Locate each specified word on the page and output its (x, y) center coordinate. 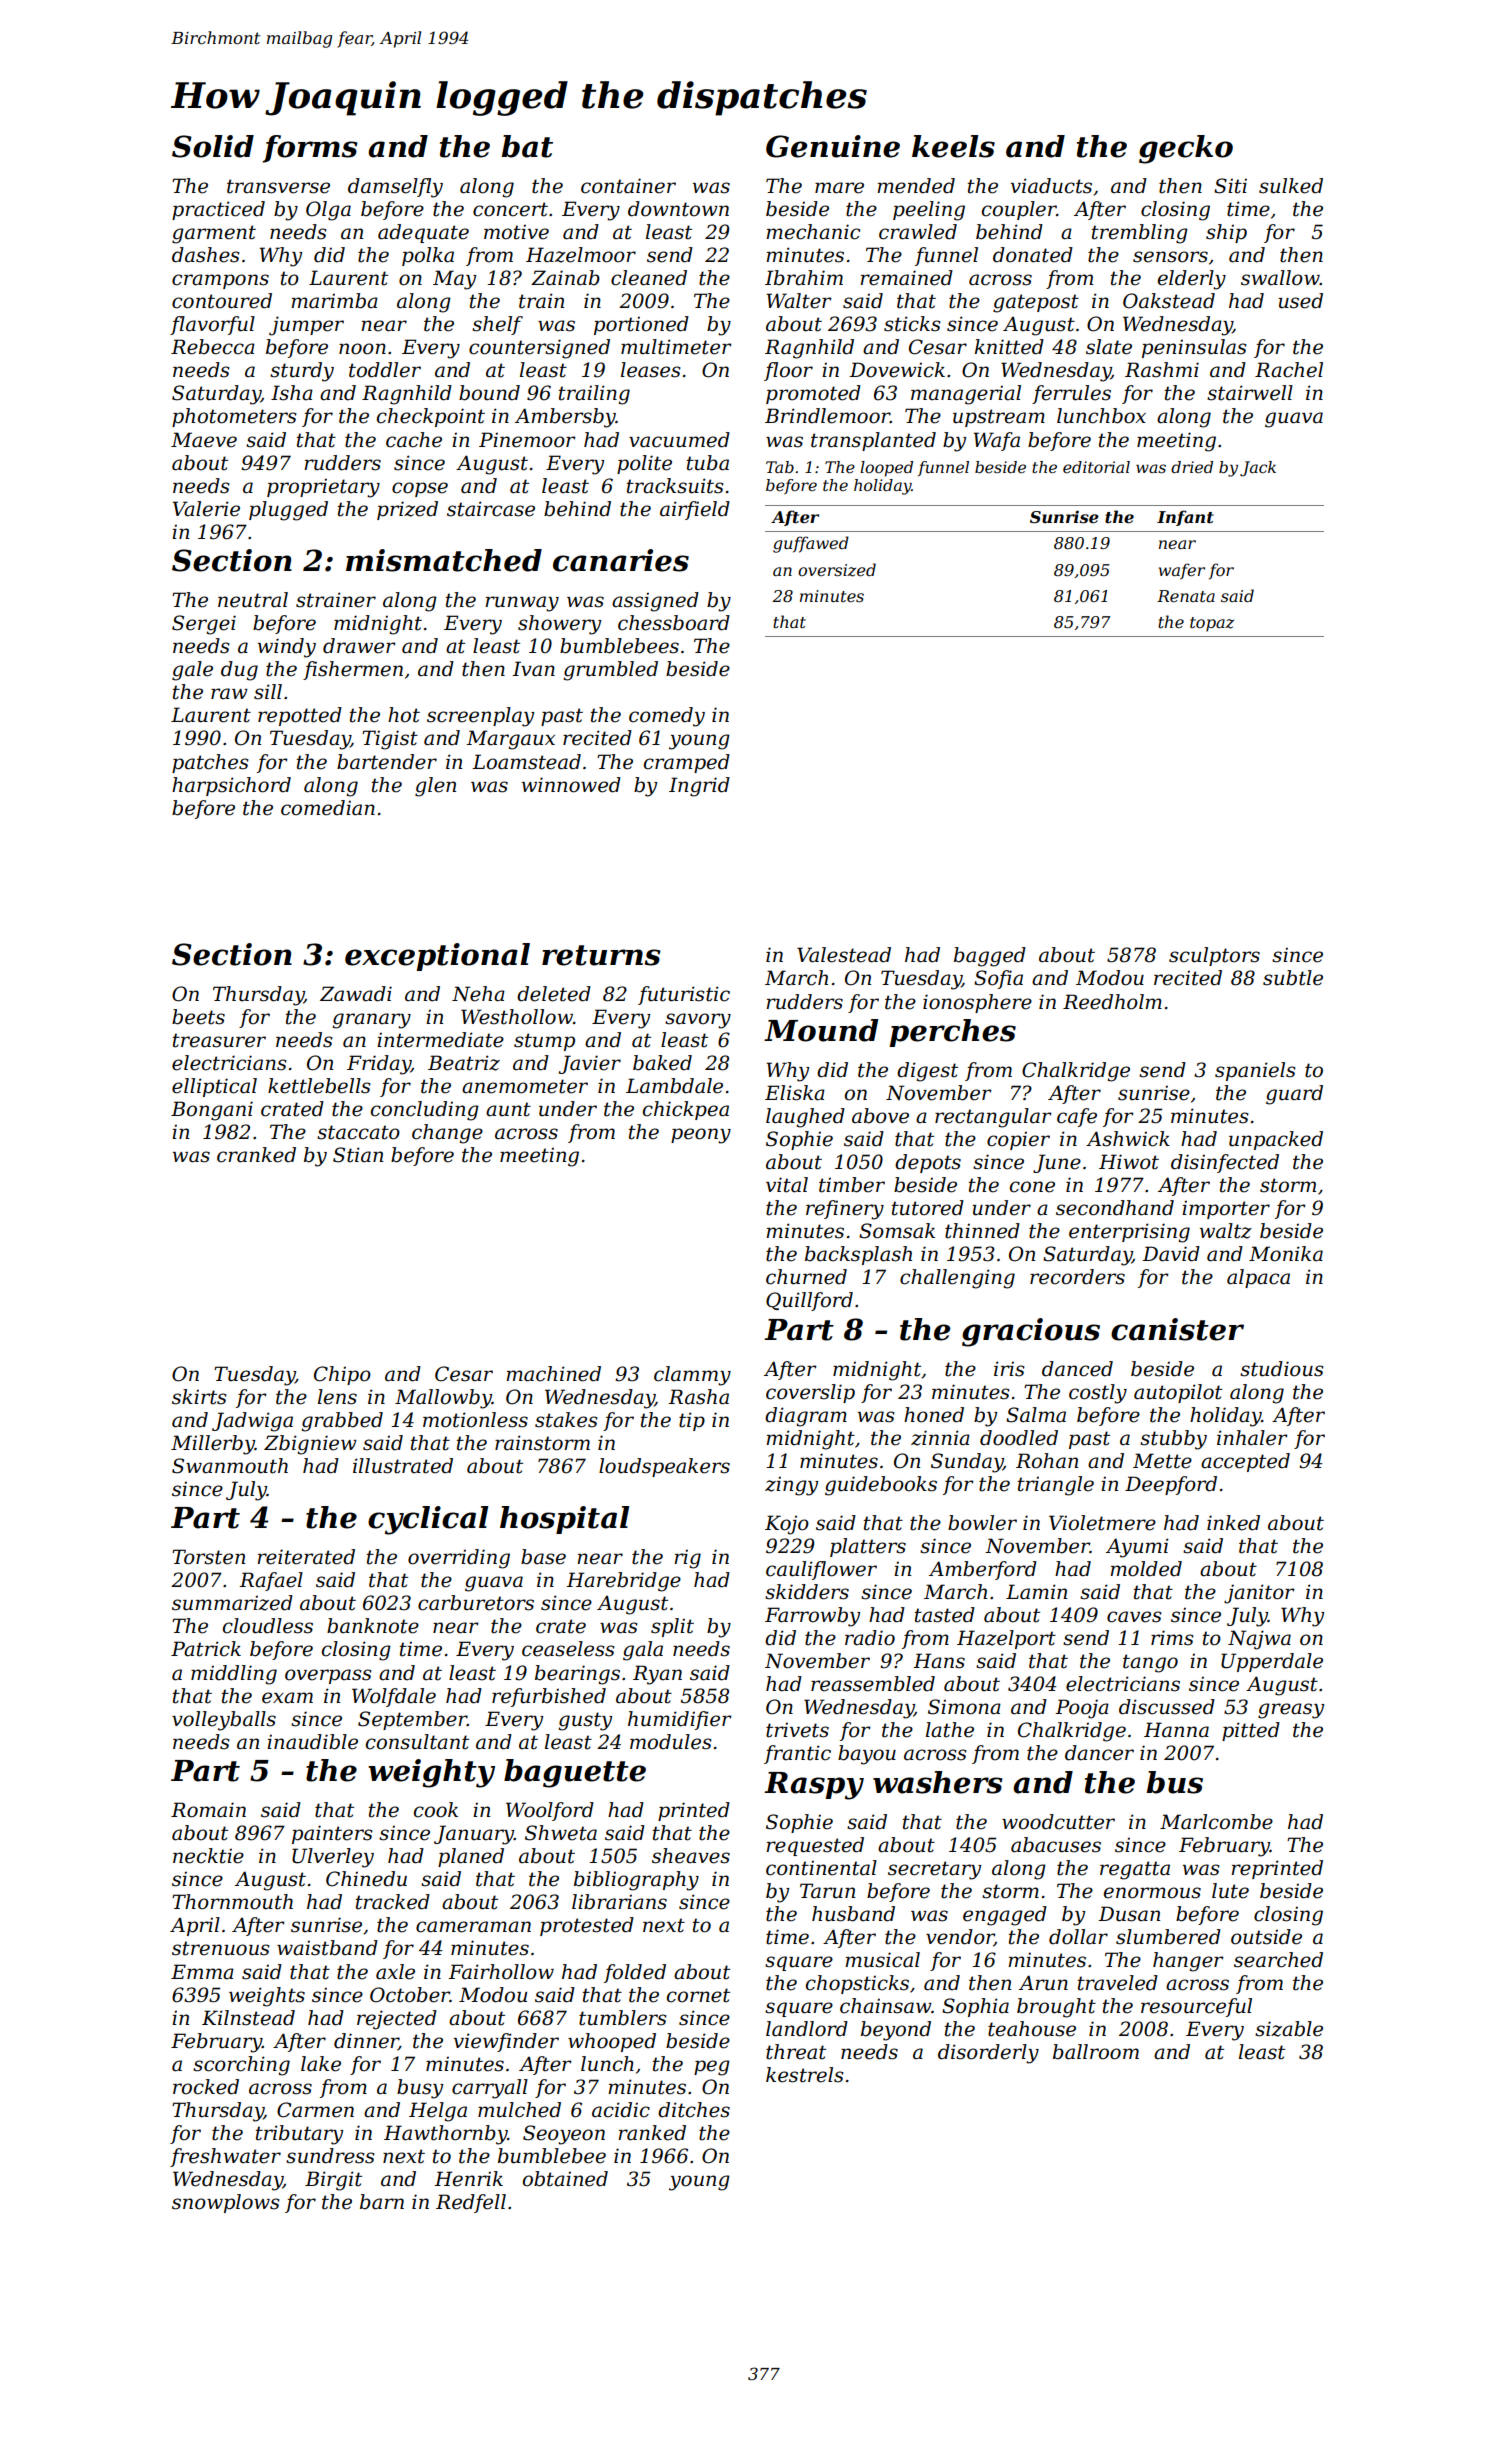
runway (522, 604)
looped (886, 469)
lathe (950, 1730)
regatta (1135, 1870)
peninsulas (1194, 348)
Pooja (1082, 1709)
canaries (621, 560)
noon (362, 349)
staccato (358, 1132)
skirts (199, 1397)
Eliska (795, 1093)
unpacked (1276, 1140)
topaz (1212, 624)
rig (687, 1559)
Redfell (471, 2203)
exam (287, 1698)
